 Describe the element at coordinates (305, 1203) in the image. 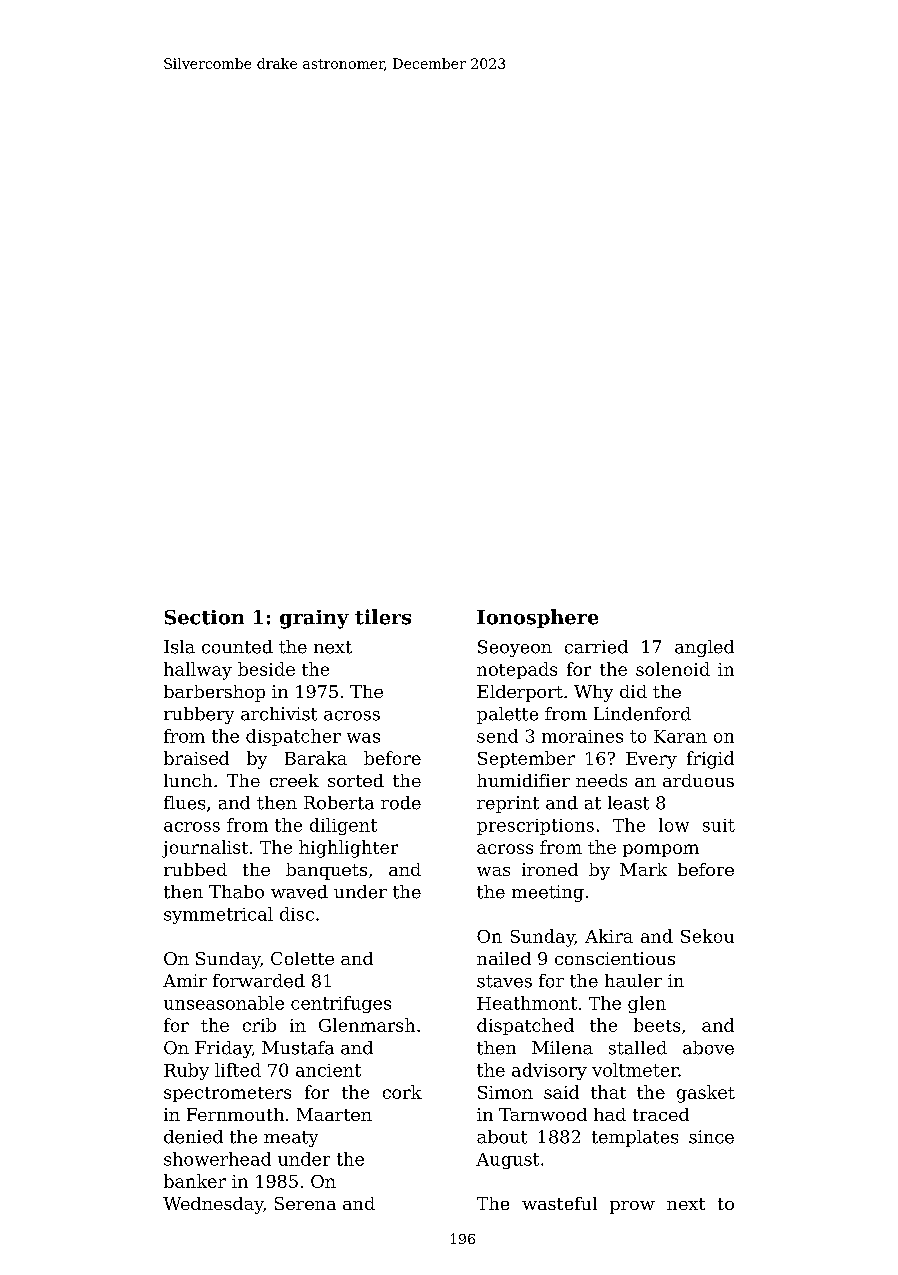

I see `Serena` at that location.
